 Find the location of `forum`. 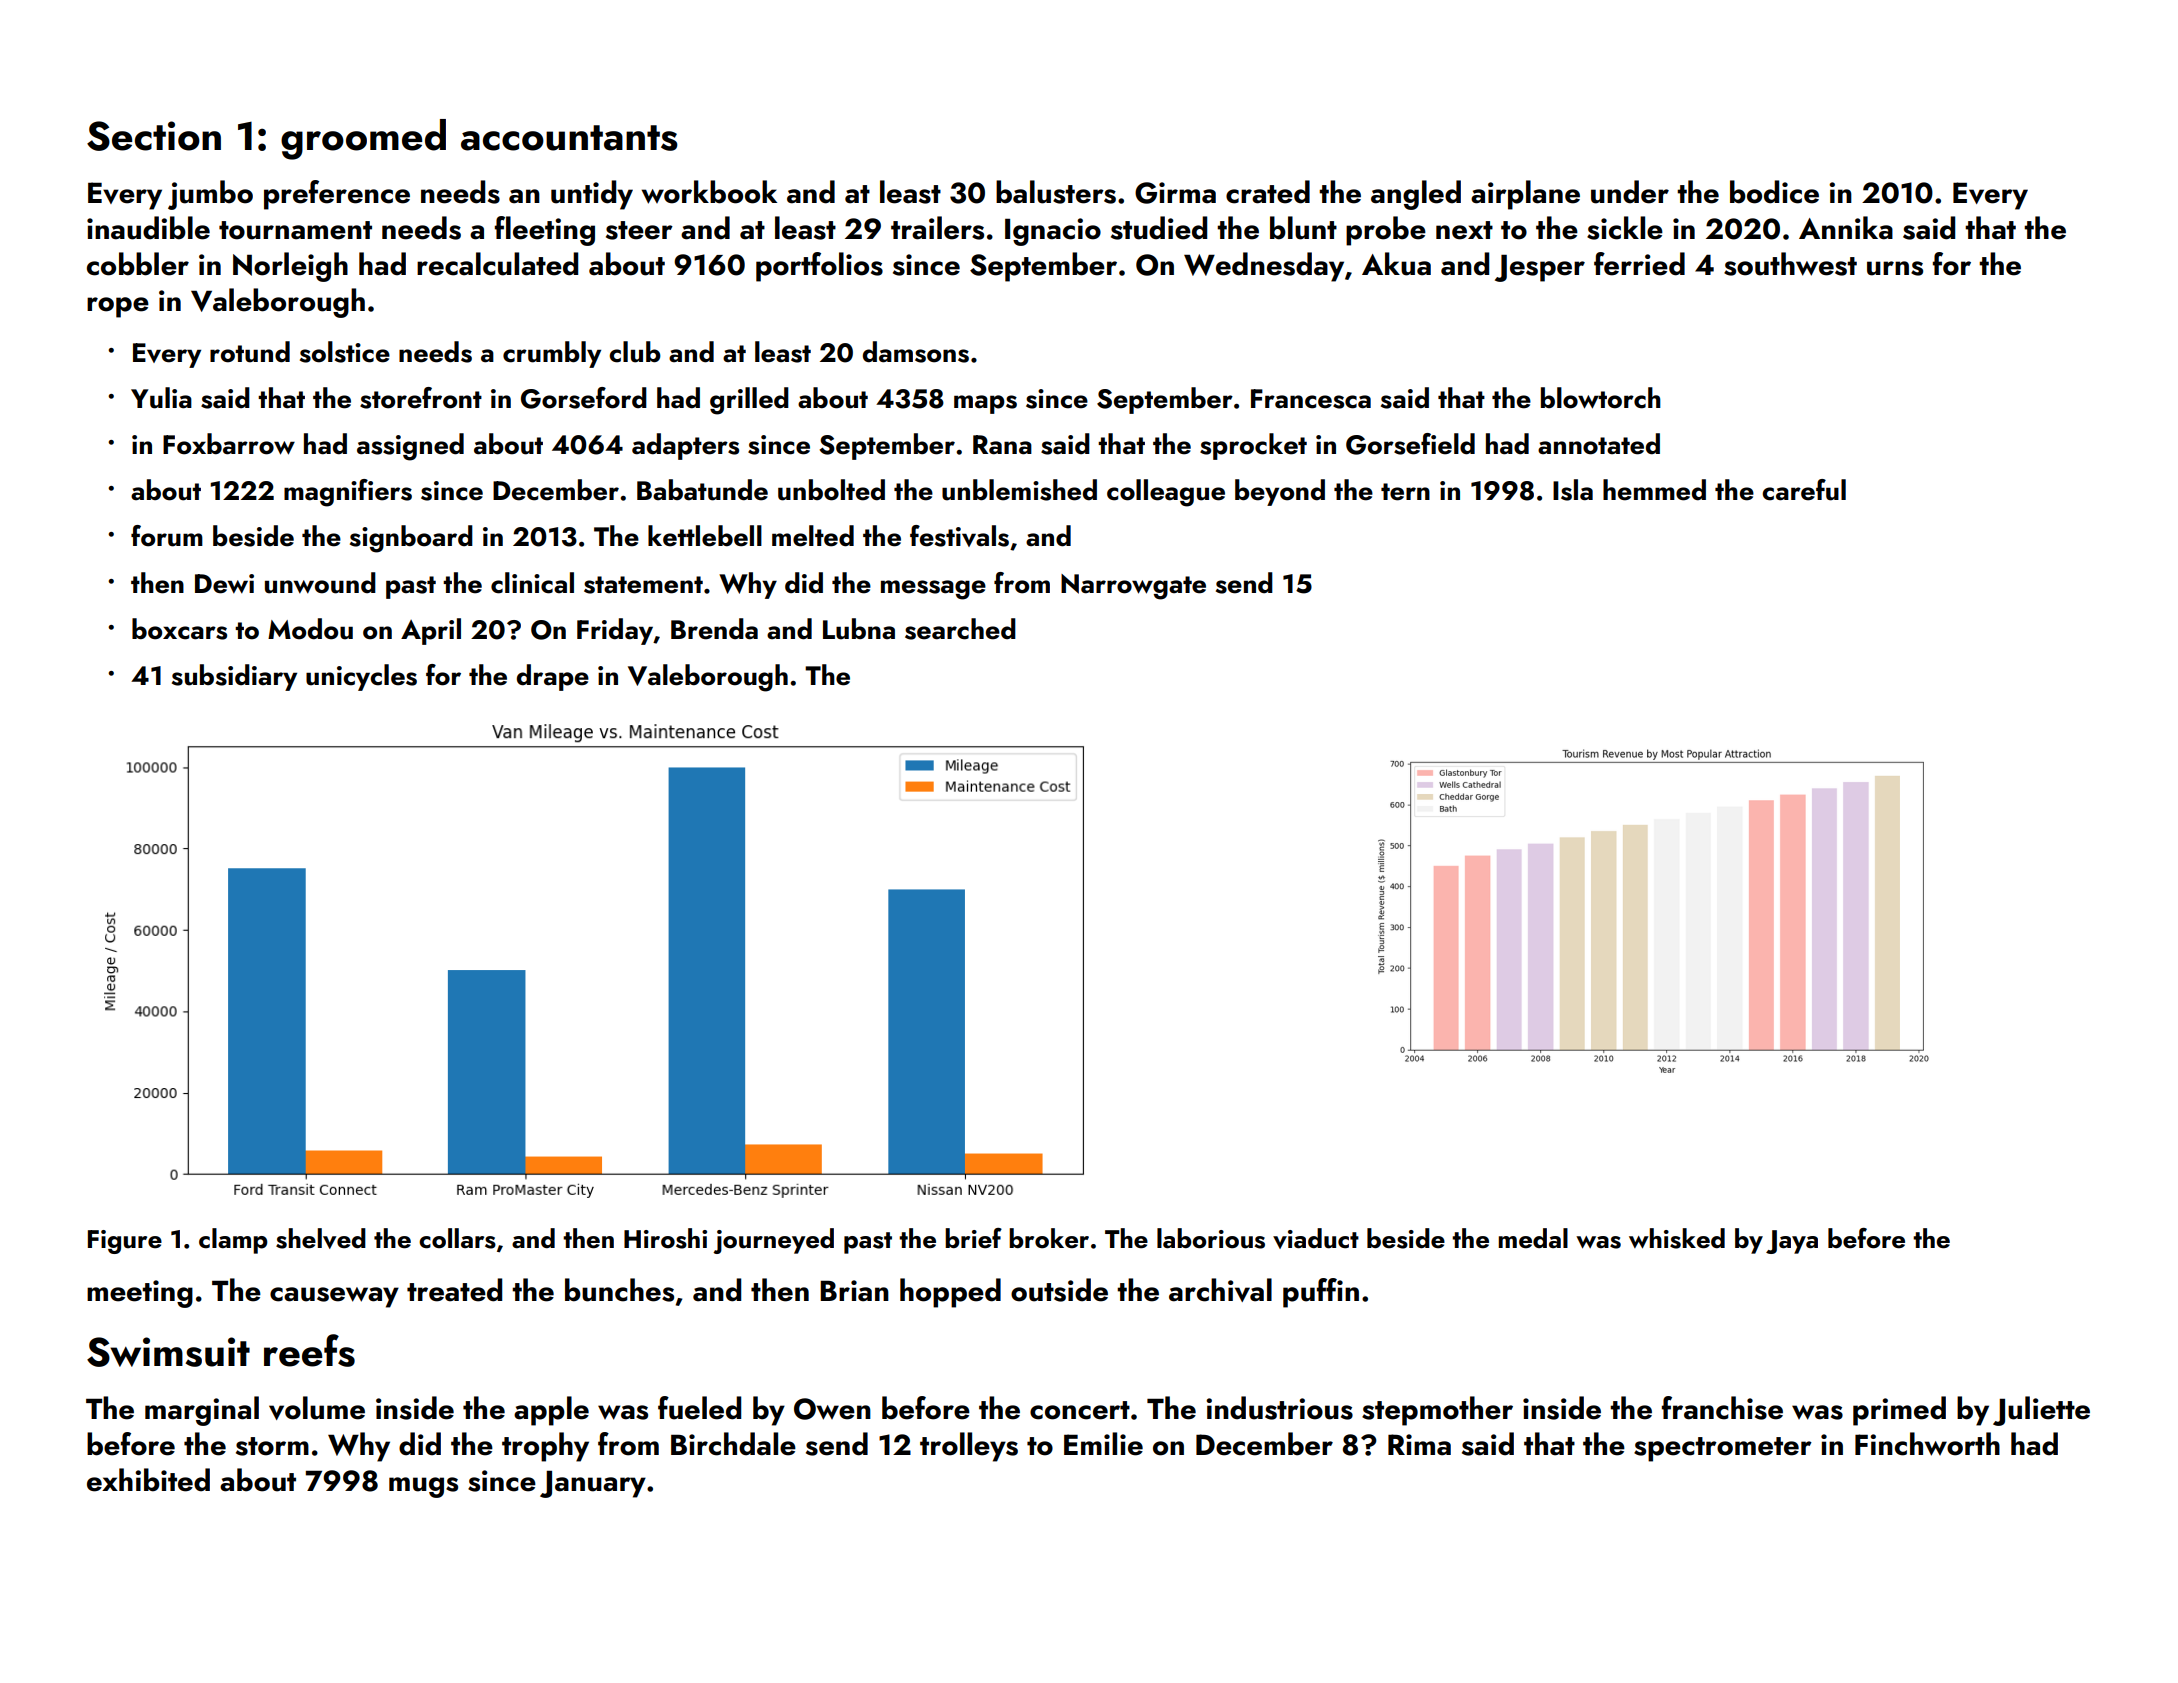

forum is located at coordinates (167, 536).
